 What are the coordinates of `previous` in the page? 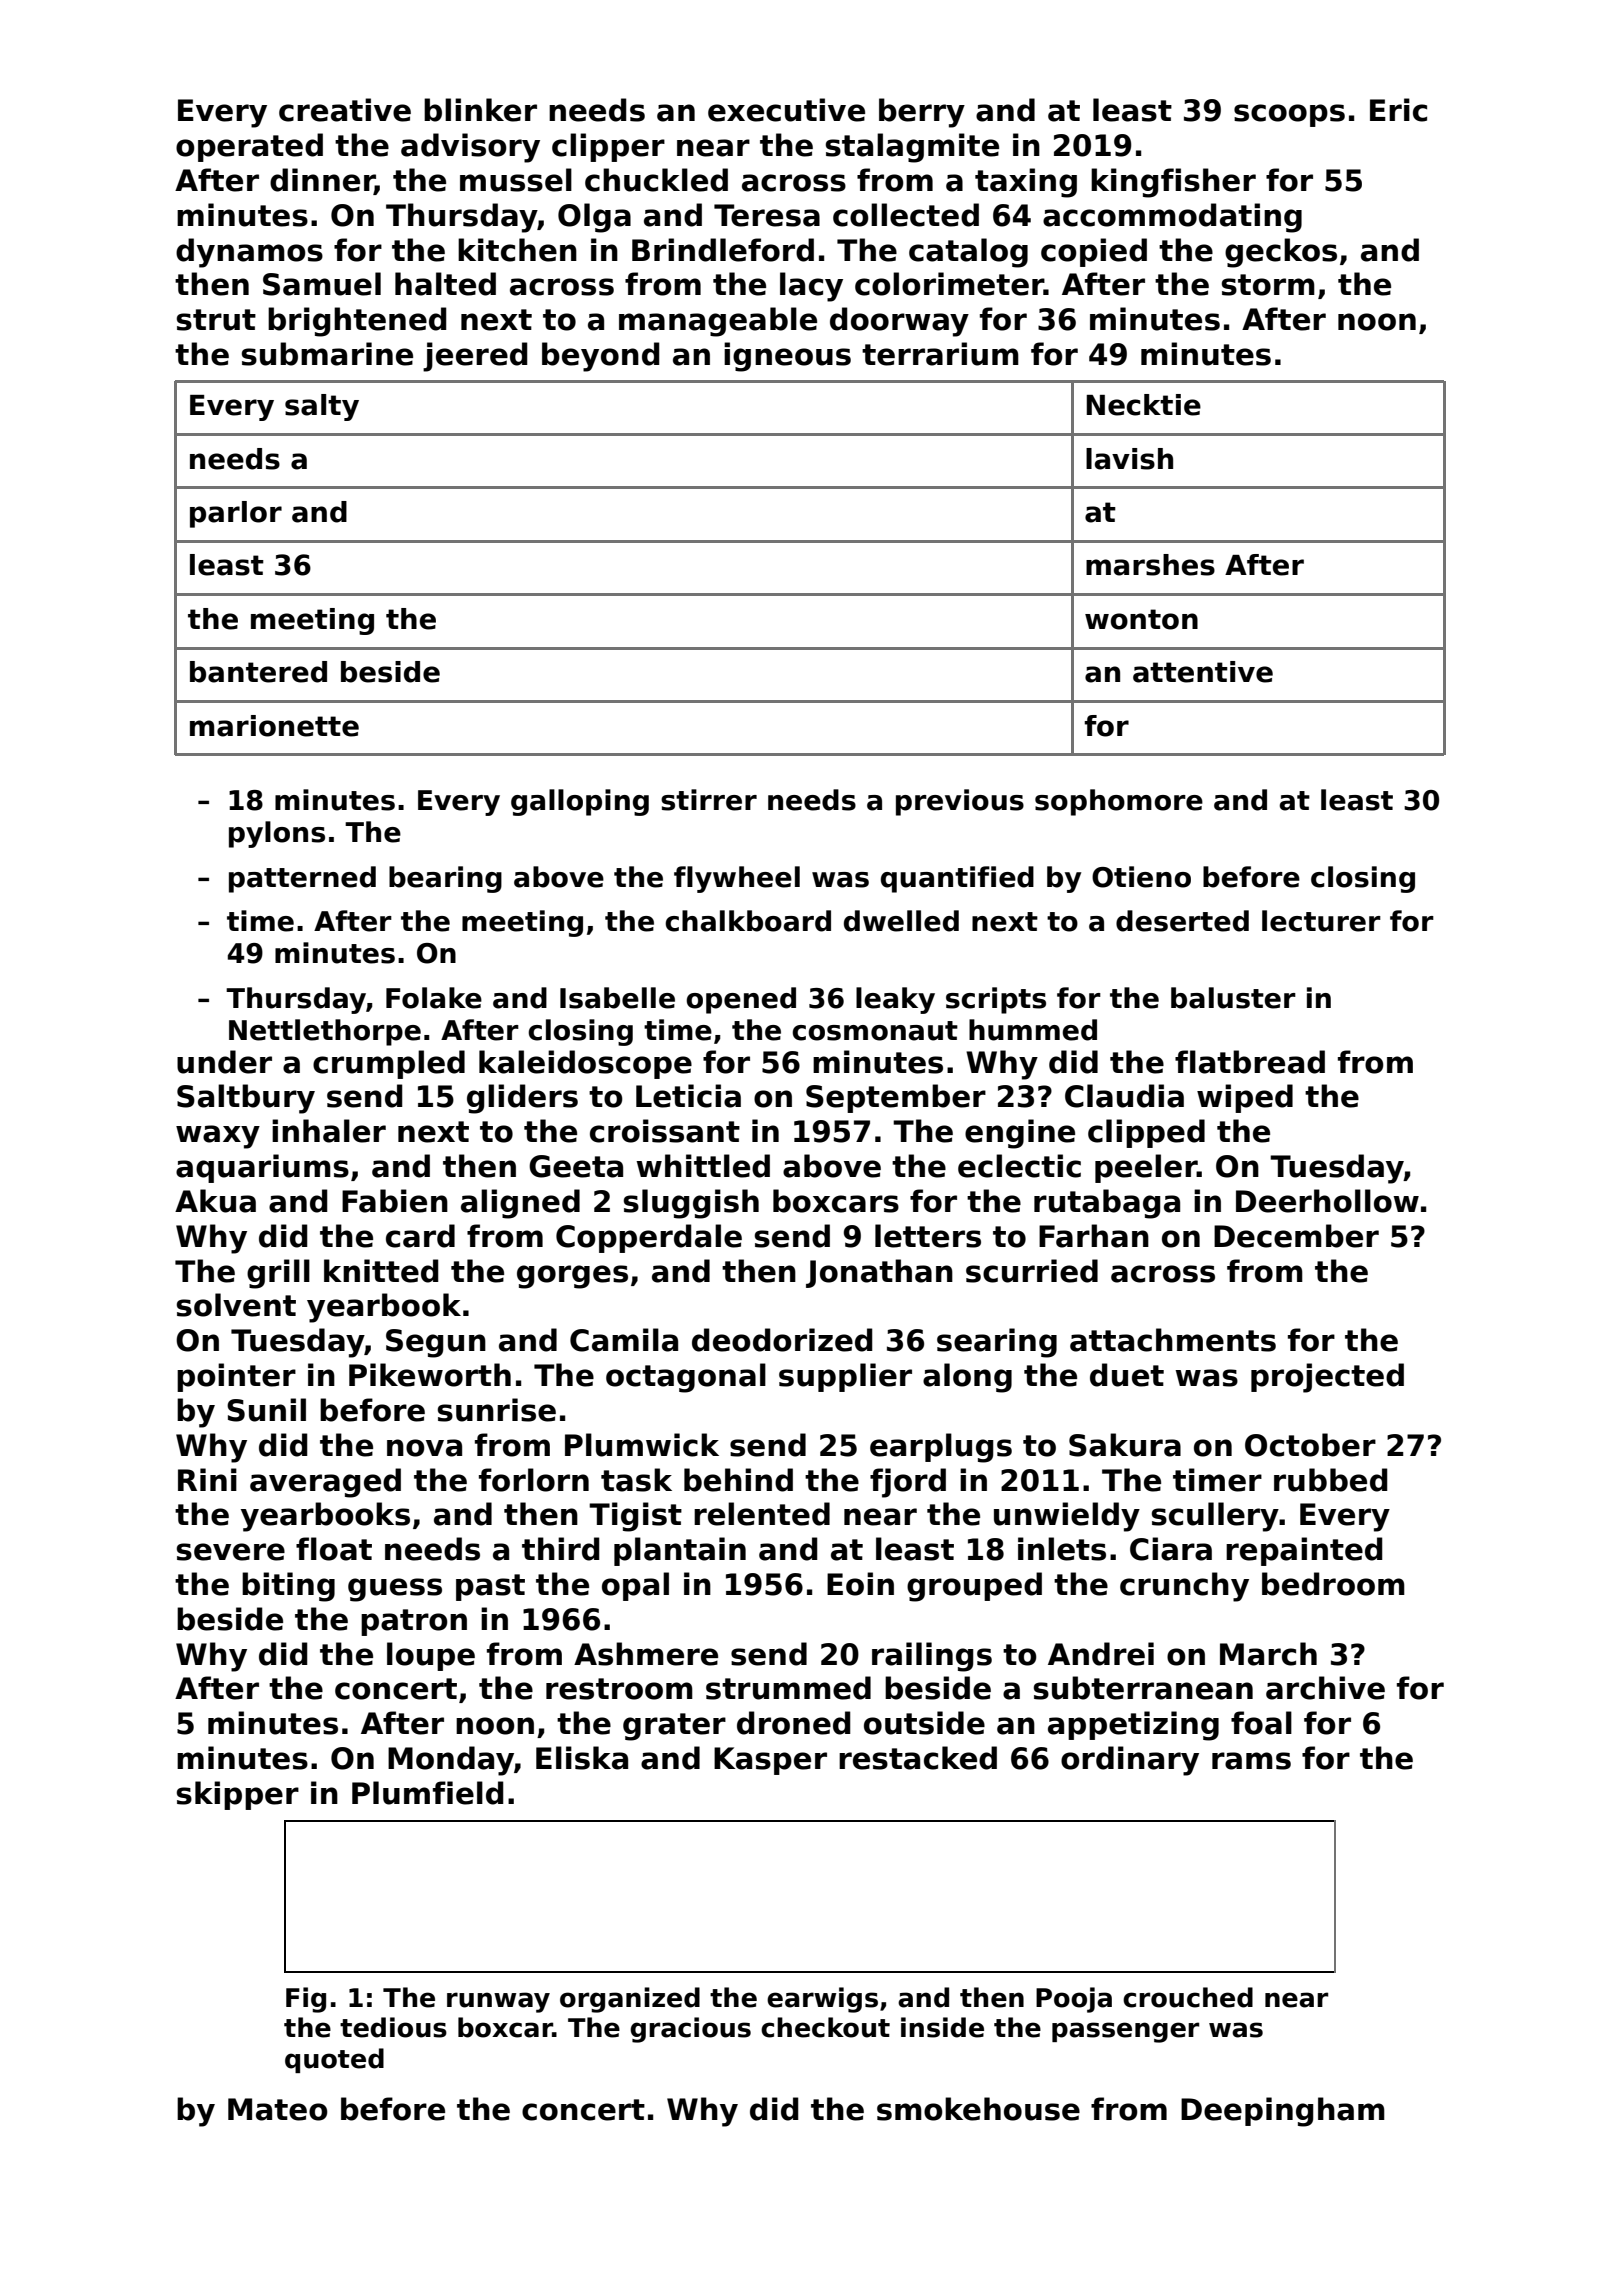 It's located at (960, 802).
